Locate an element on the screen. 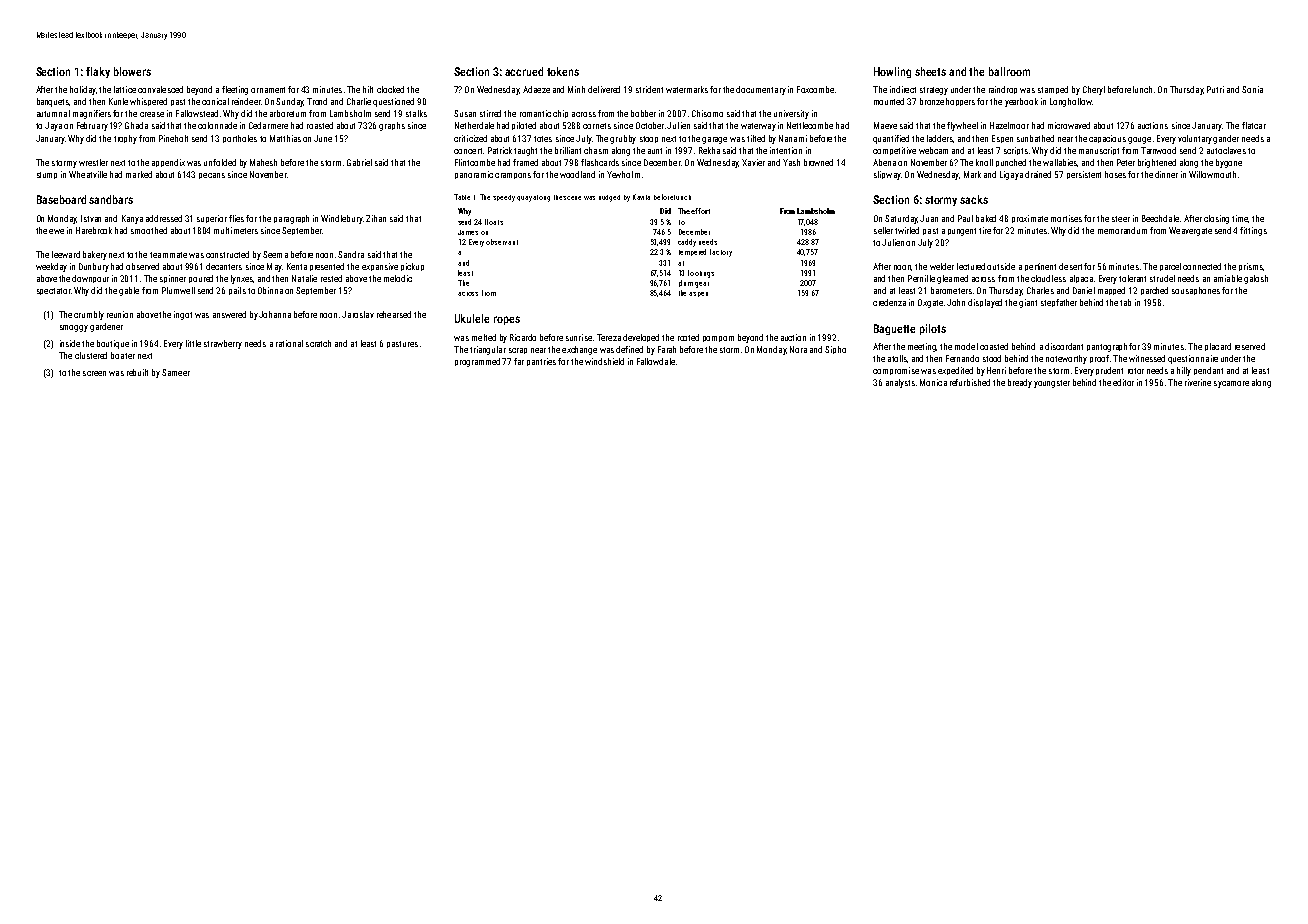  flashcards is located at coordinates (600, 162).
